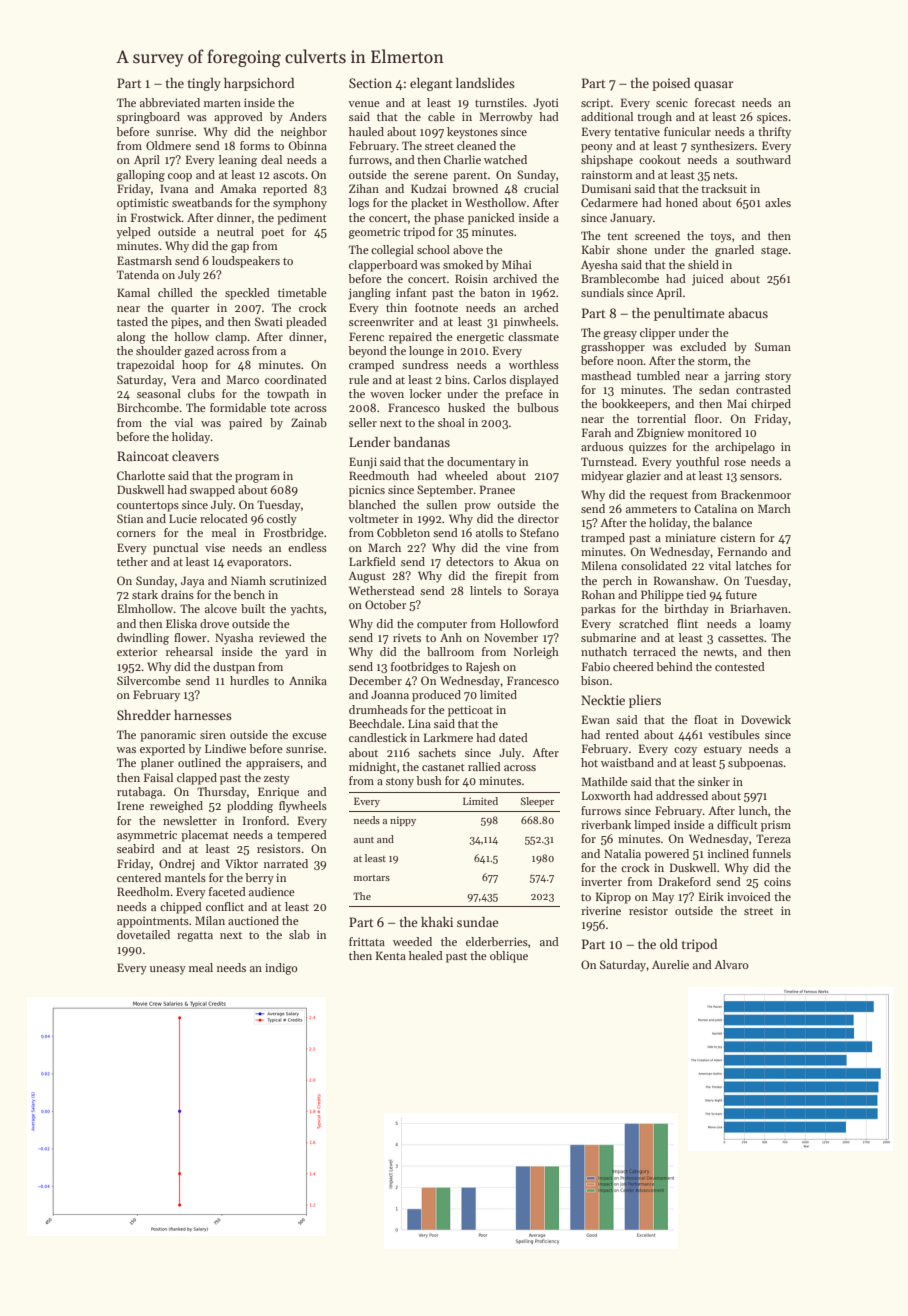 The image size is (908, 1316). What do you see at coordinates (156, 217) in the screenshot?
I see `Frostwick` at bounding box center [156, 217].
